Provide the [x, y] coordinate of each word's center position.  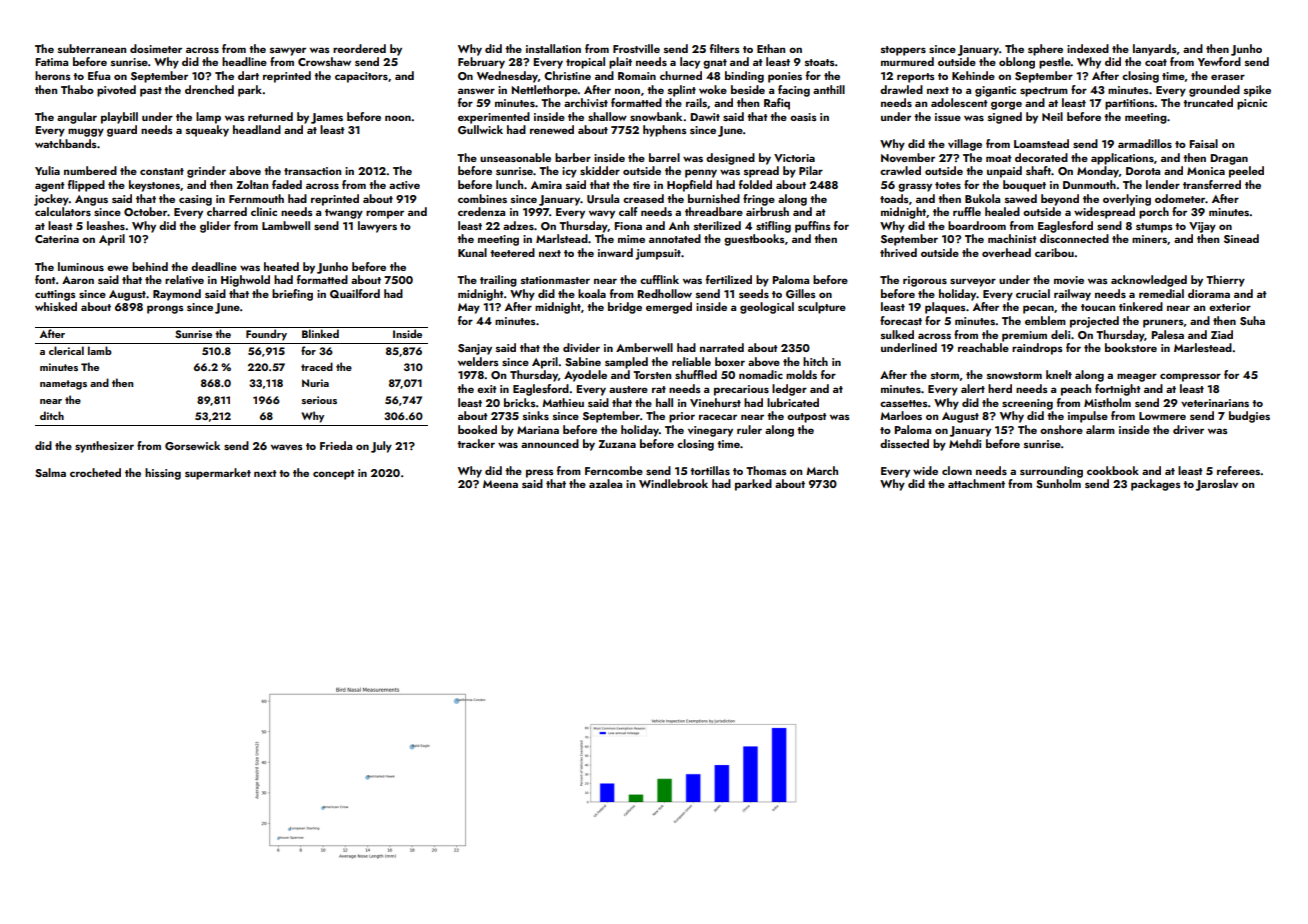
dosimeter [156, 48]
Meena [500, 484]
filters [725, 48]
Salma [50, 472]
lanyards [1155, 50]
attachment [976, 483]
